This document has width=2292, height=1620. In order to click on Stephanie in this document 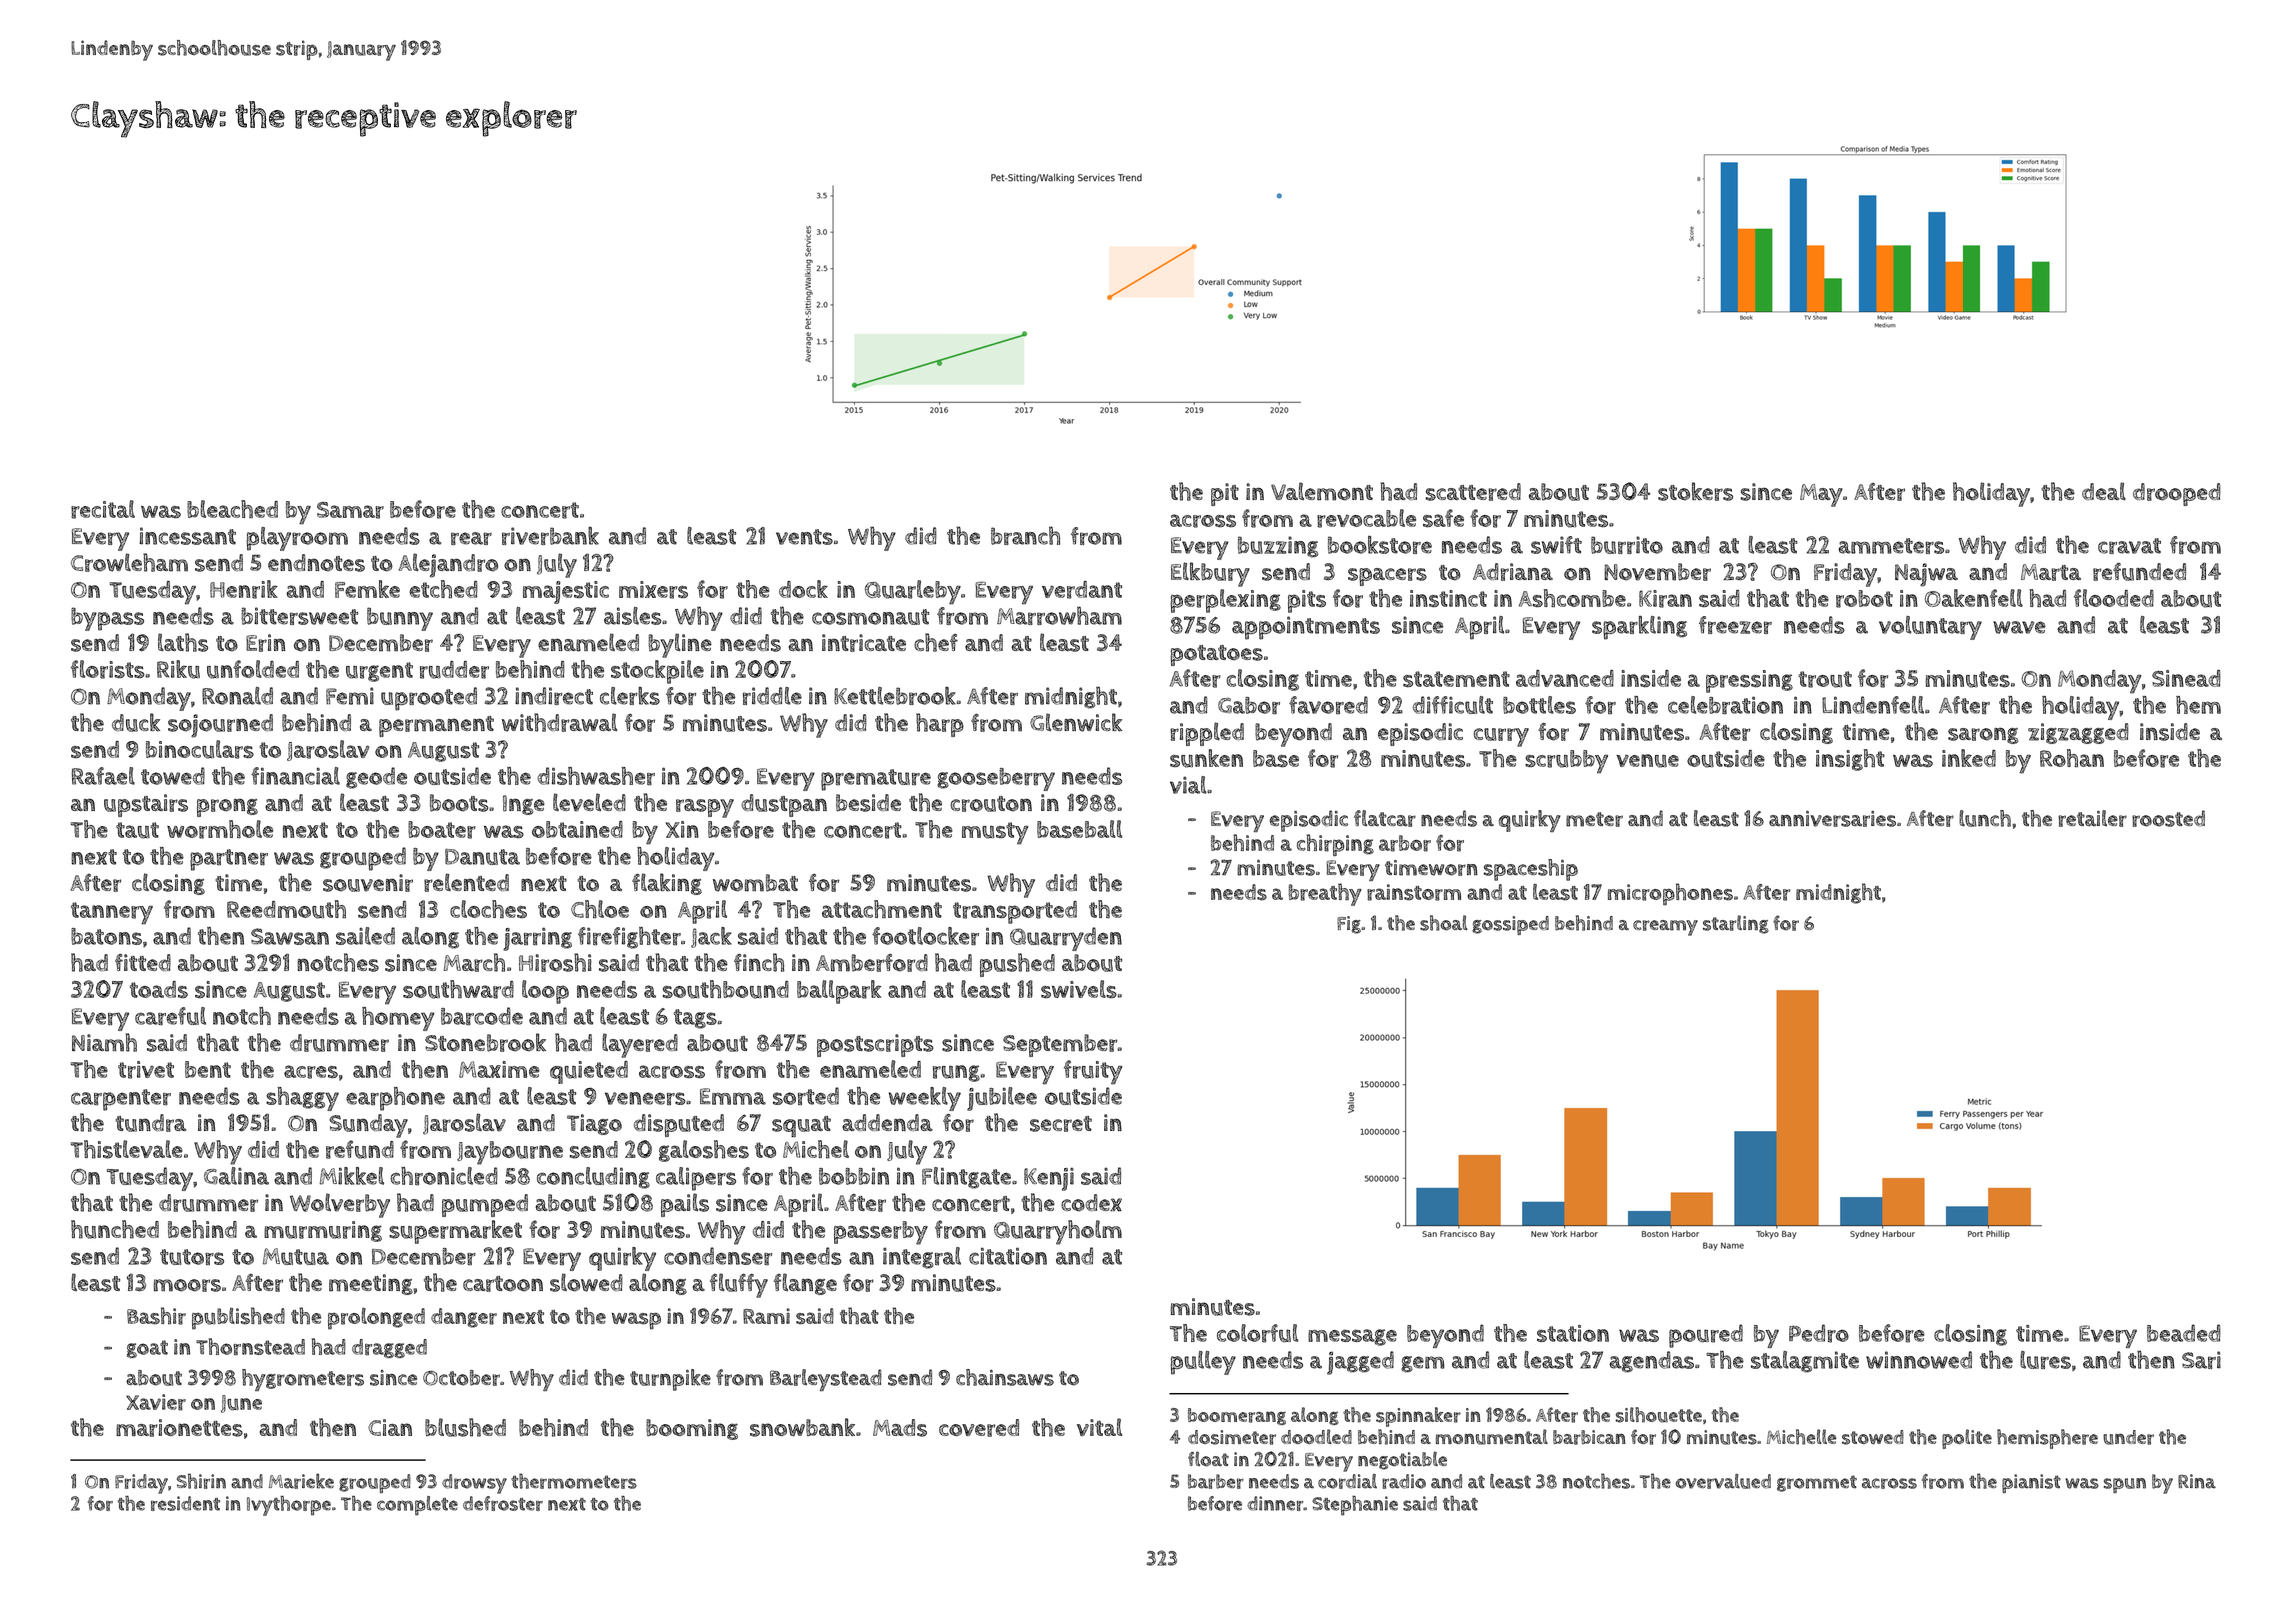, I will do `click(1355, 1506)`.
